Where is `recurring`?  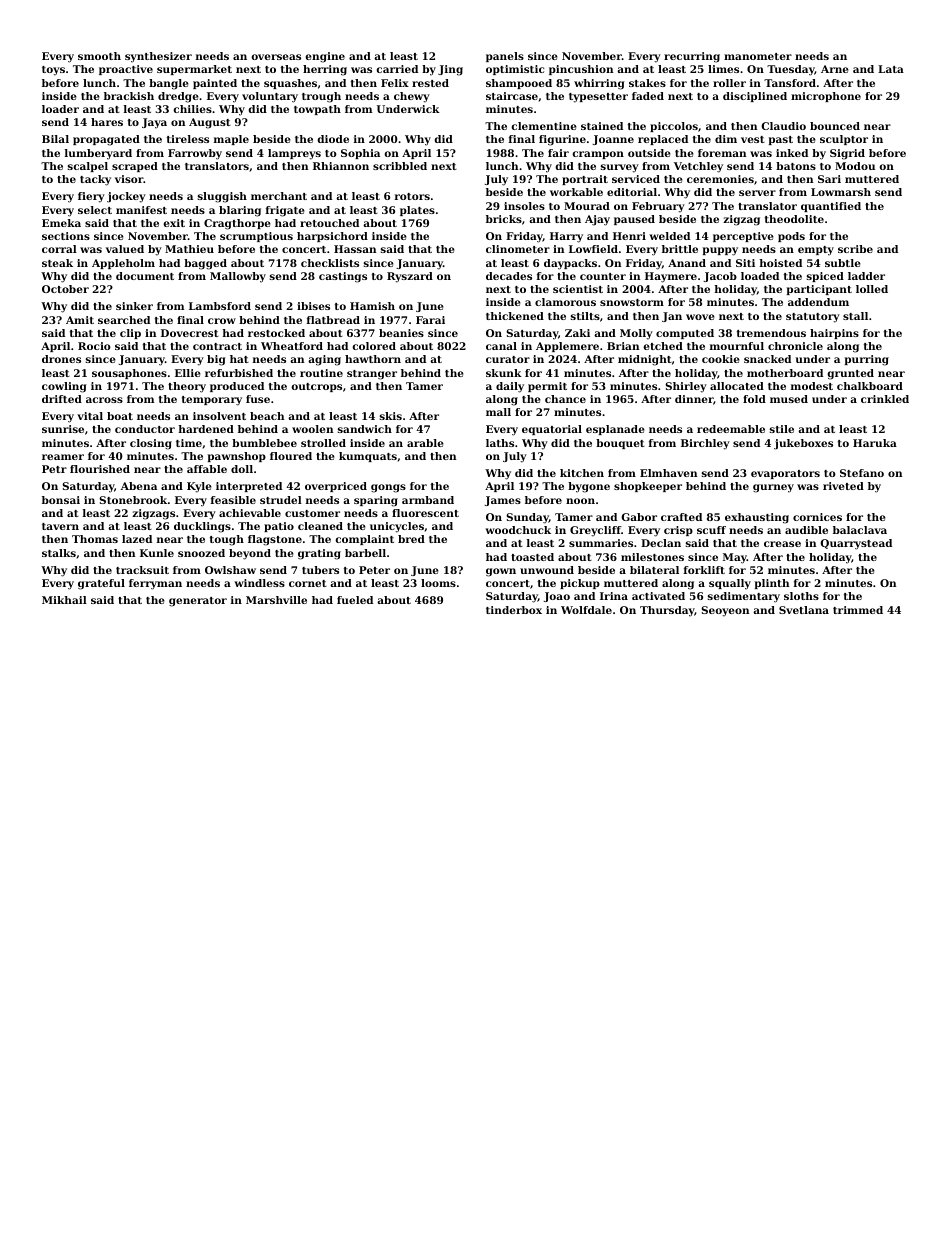
recurring is located at coordinates (692, 57).
